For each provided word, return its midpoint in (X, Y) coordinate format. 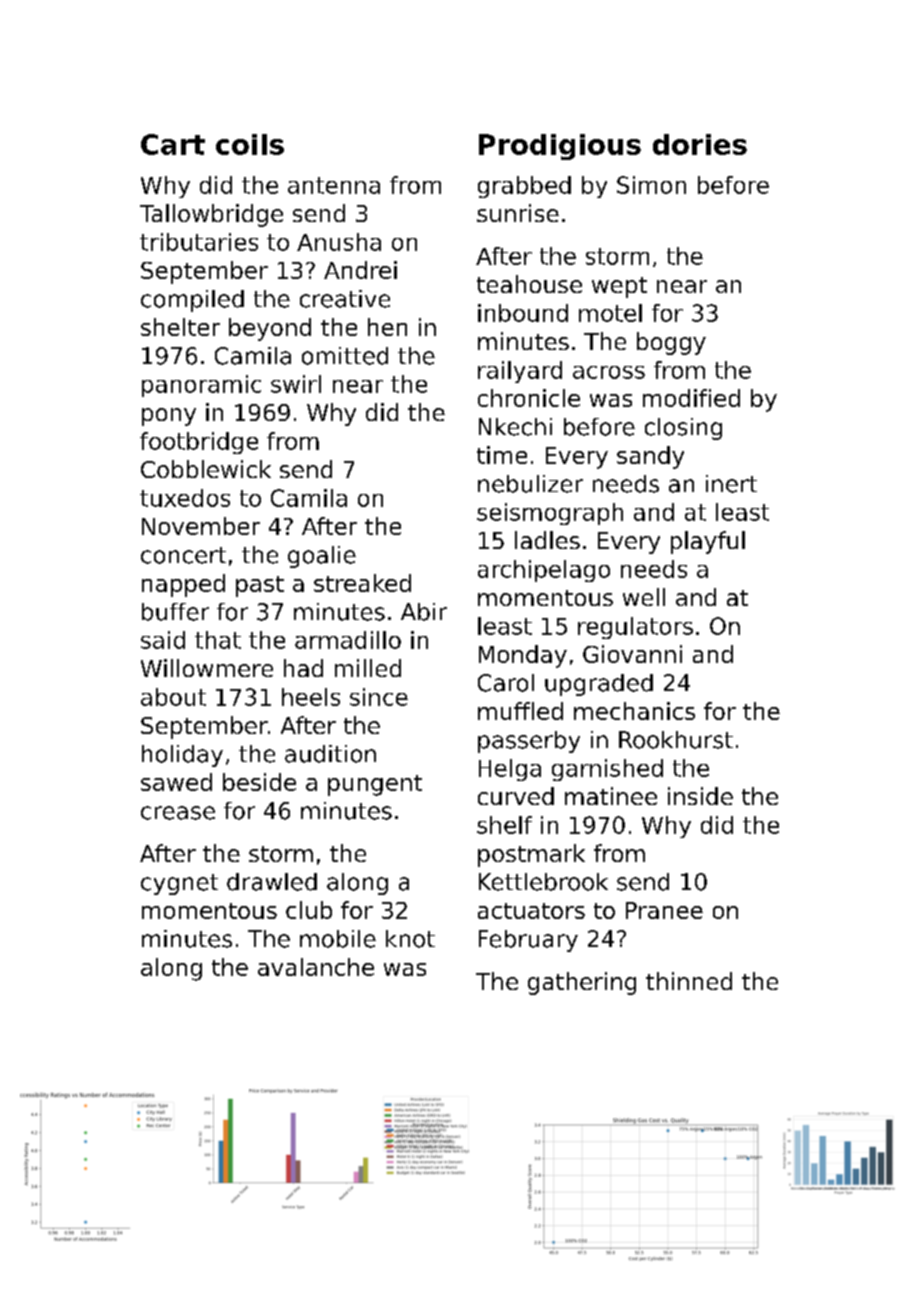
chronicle (529, 398)
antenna (334, 185)
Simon (651, 185)
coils (250, 144)
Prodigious (560, 147)
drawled (272, 882)
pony (169, 417)
